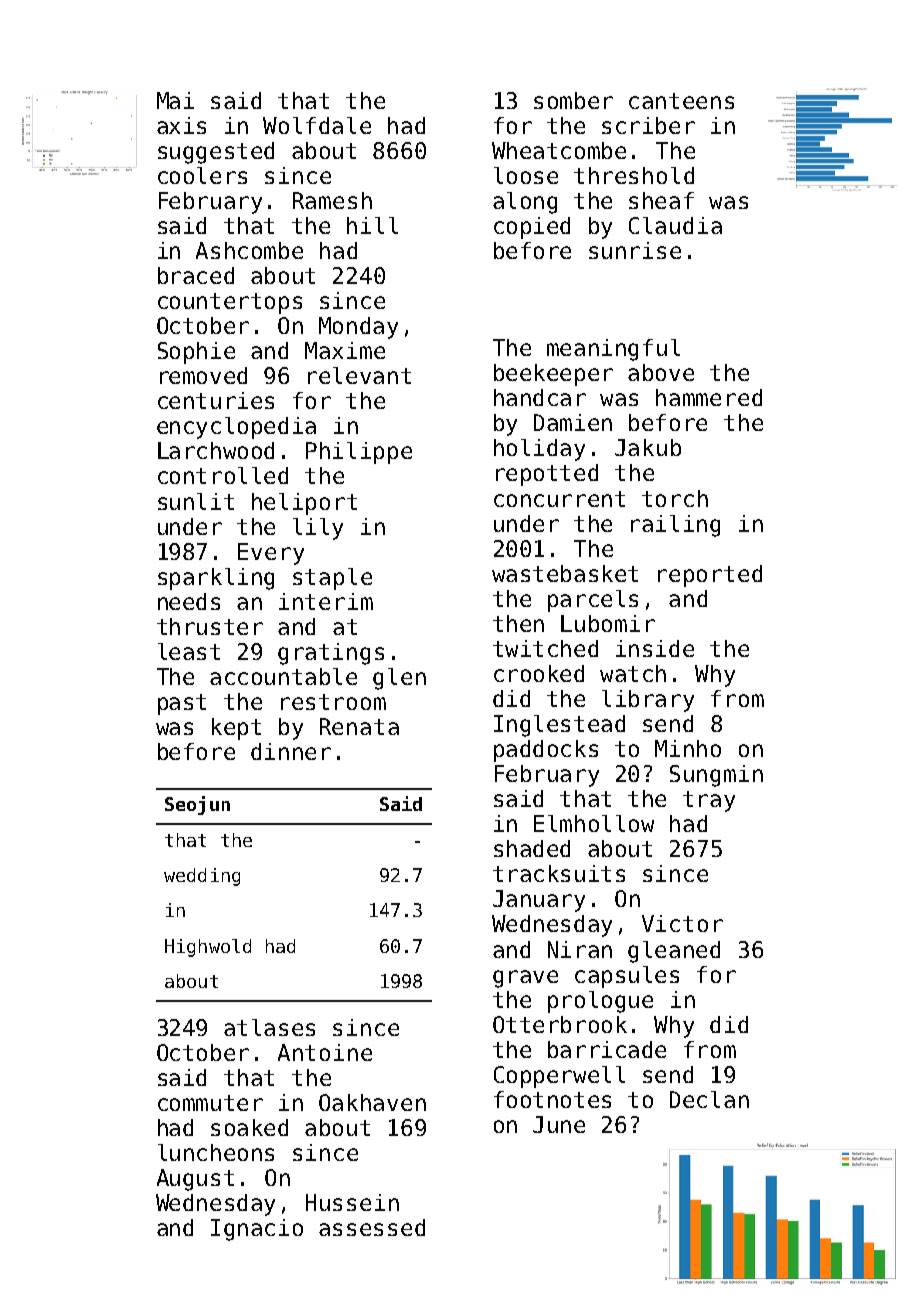 This page has width=924, height=1311. What do you see at coordinates (681, 101) in the page?
I see `canteens` at bounding box center [681, 101].
